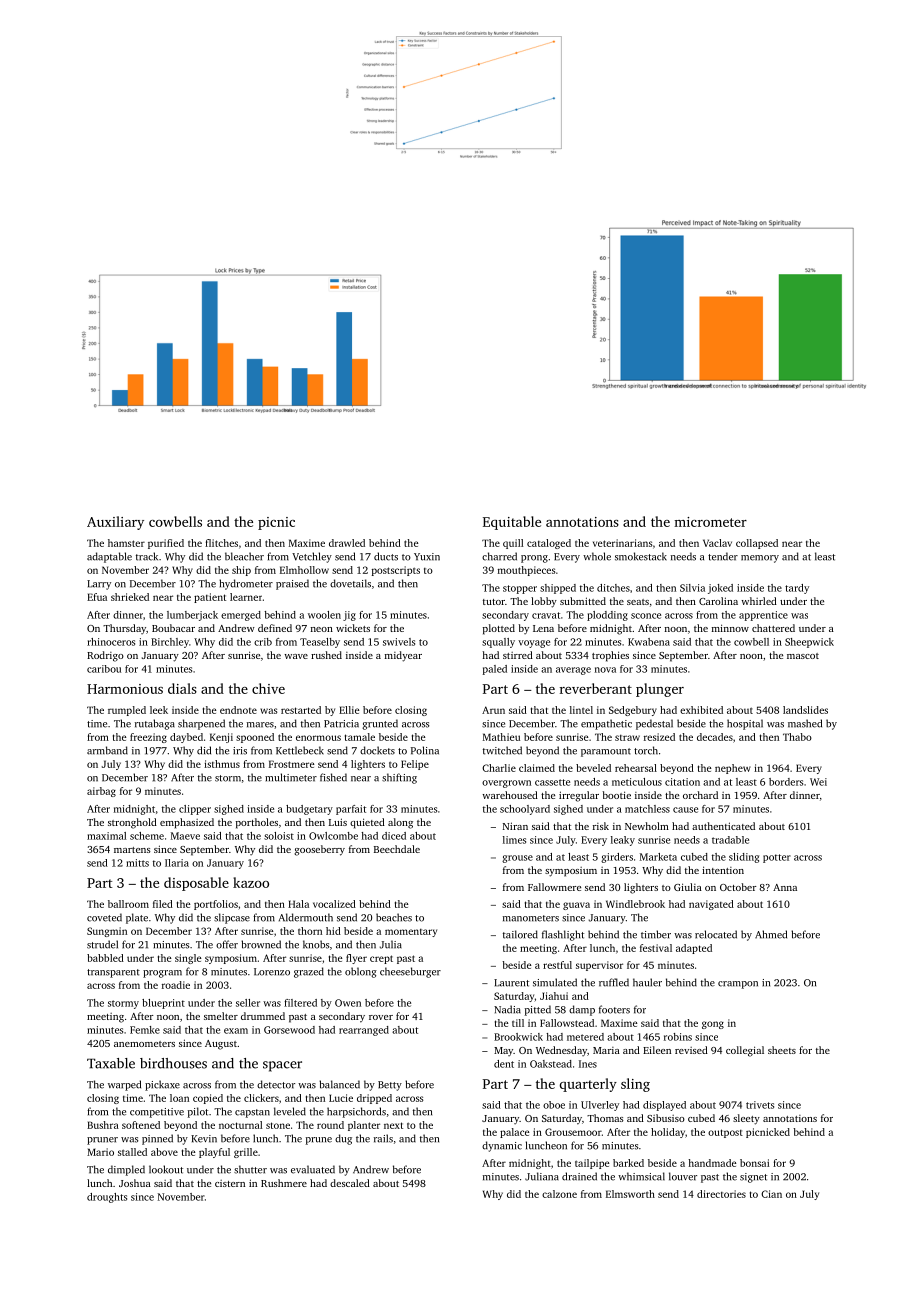 The width and height of the image is (924, 1308). What do you see at coordinates (777, 858) in the image?
I see `potter` at bounding box center [777, 858].
